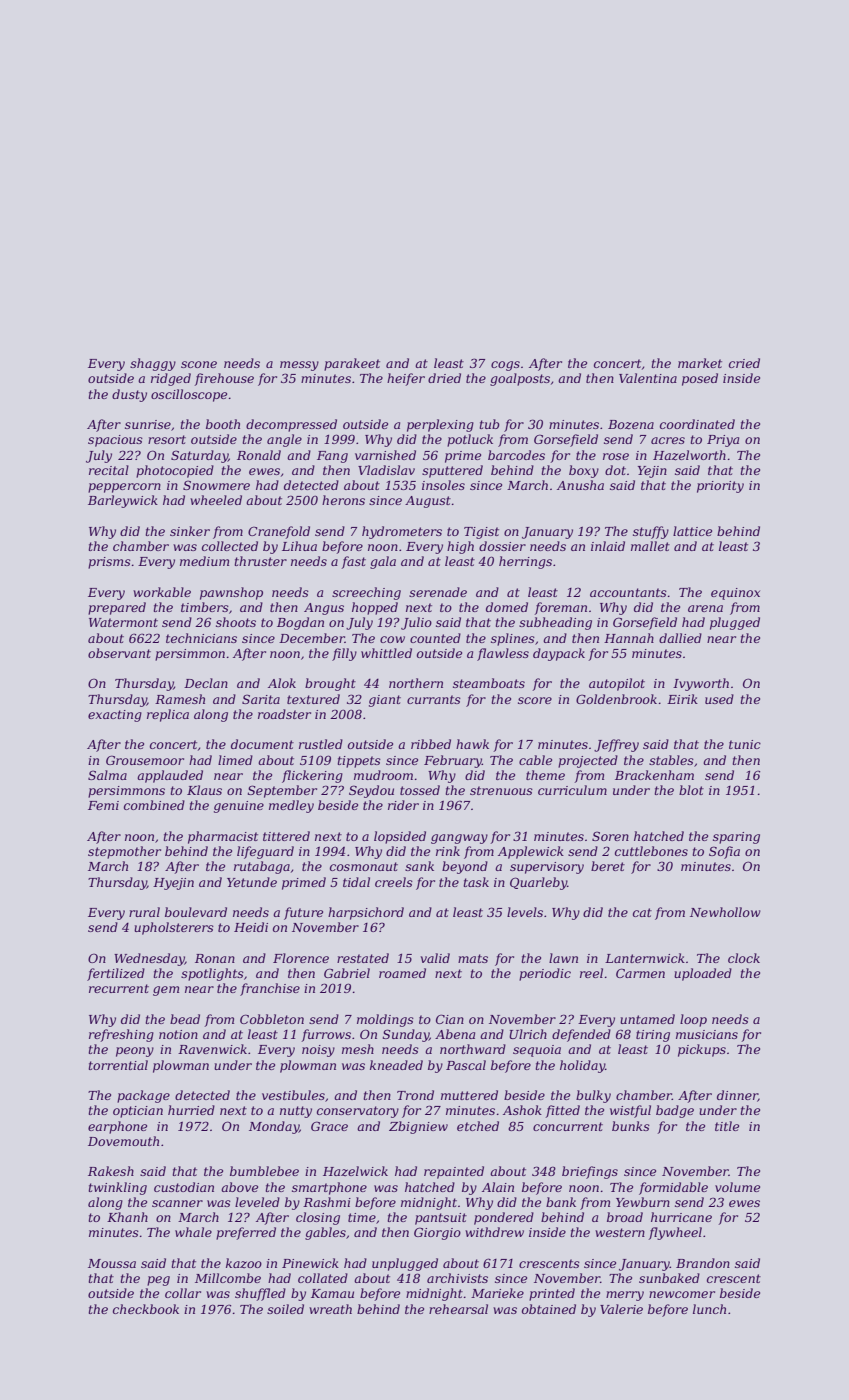  I want to click on restated, so click(363, 958).
